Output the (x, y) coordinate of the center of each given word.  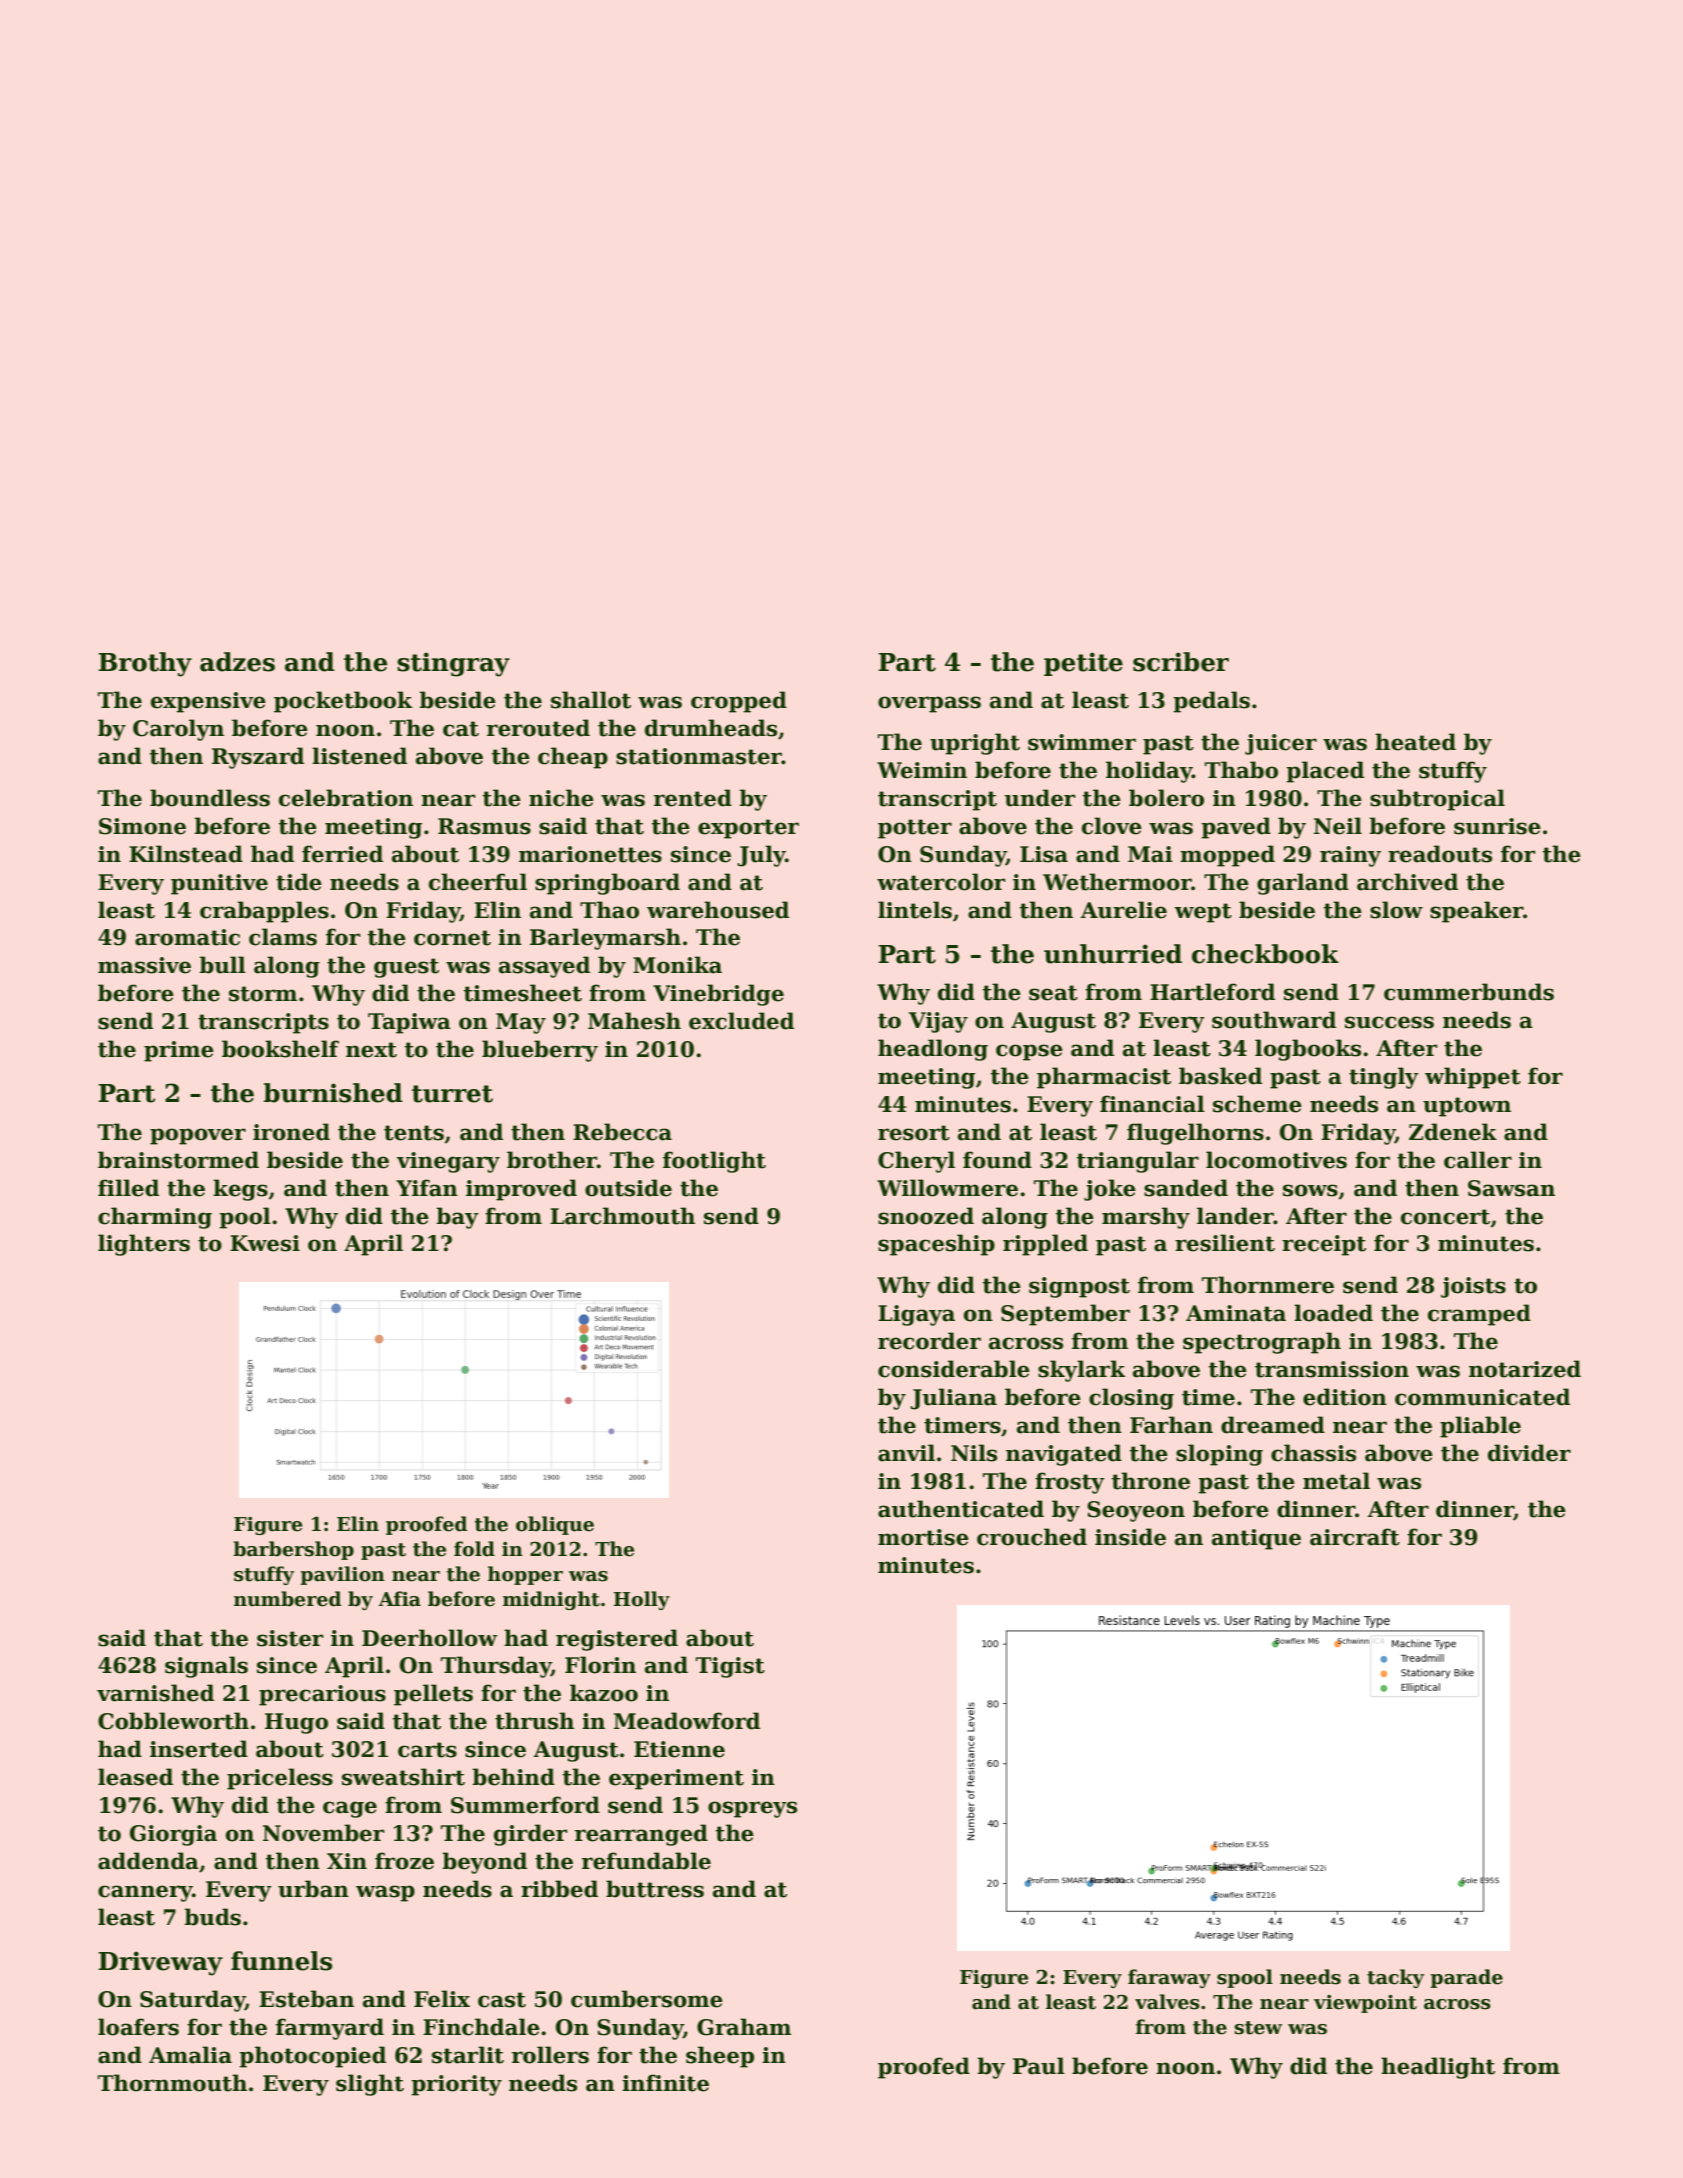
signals (206, 1667)
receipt (1324, 1245)
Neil (1338, 826)
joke (1110, 1190)
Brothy (145, 664)
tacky (1395, 1978)
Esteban (306, 1999)
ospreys (752, 1809)
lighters (144, 1245)
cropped (739, 702)
